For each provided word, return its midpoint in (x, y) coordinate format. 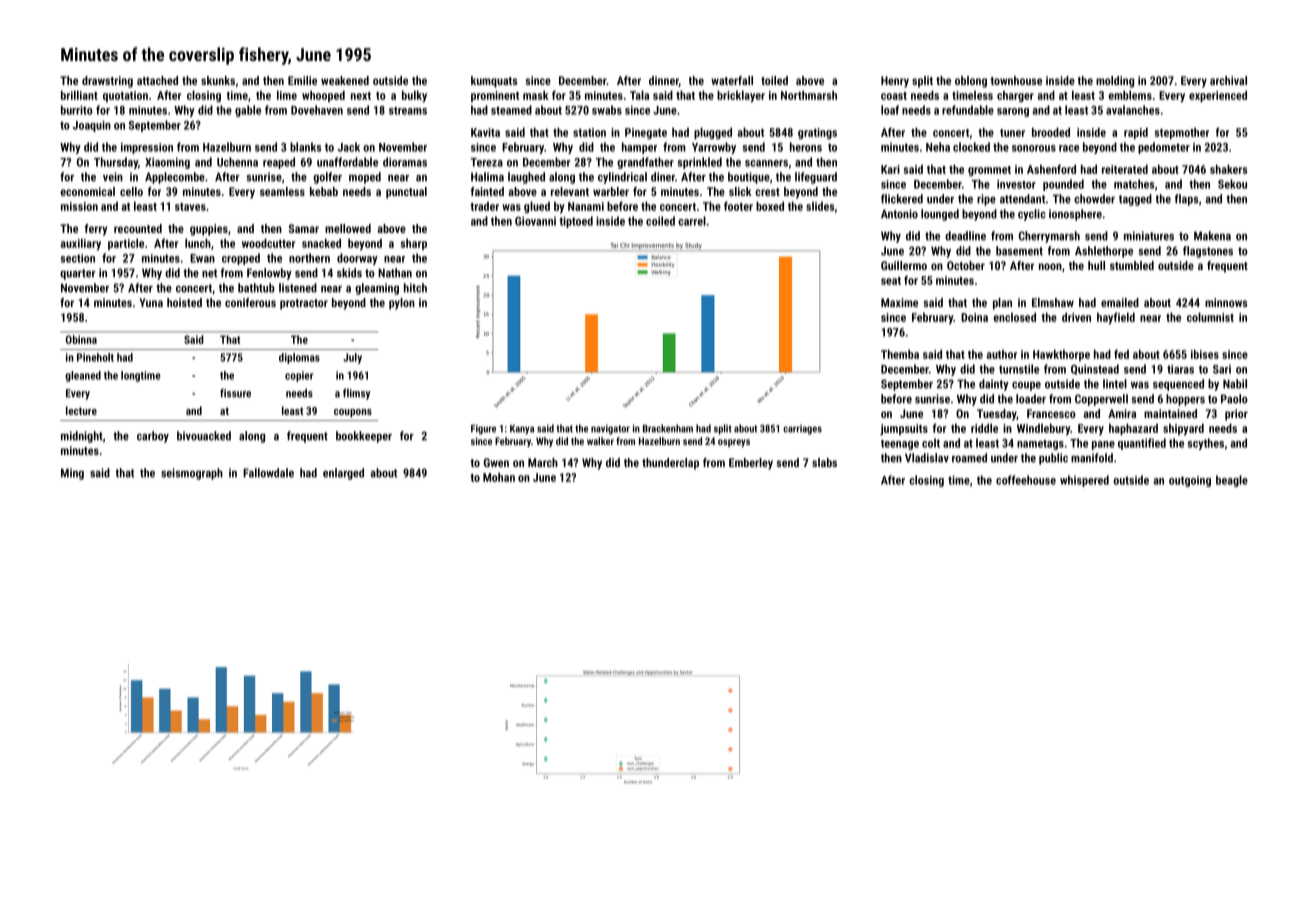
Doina (974, 317)
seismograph (192, 474)
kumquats (494, 82)
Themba (900, 354)
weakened (345, 80)
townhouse (1016, 80)
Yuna (151, 302)
